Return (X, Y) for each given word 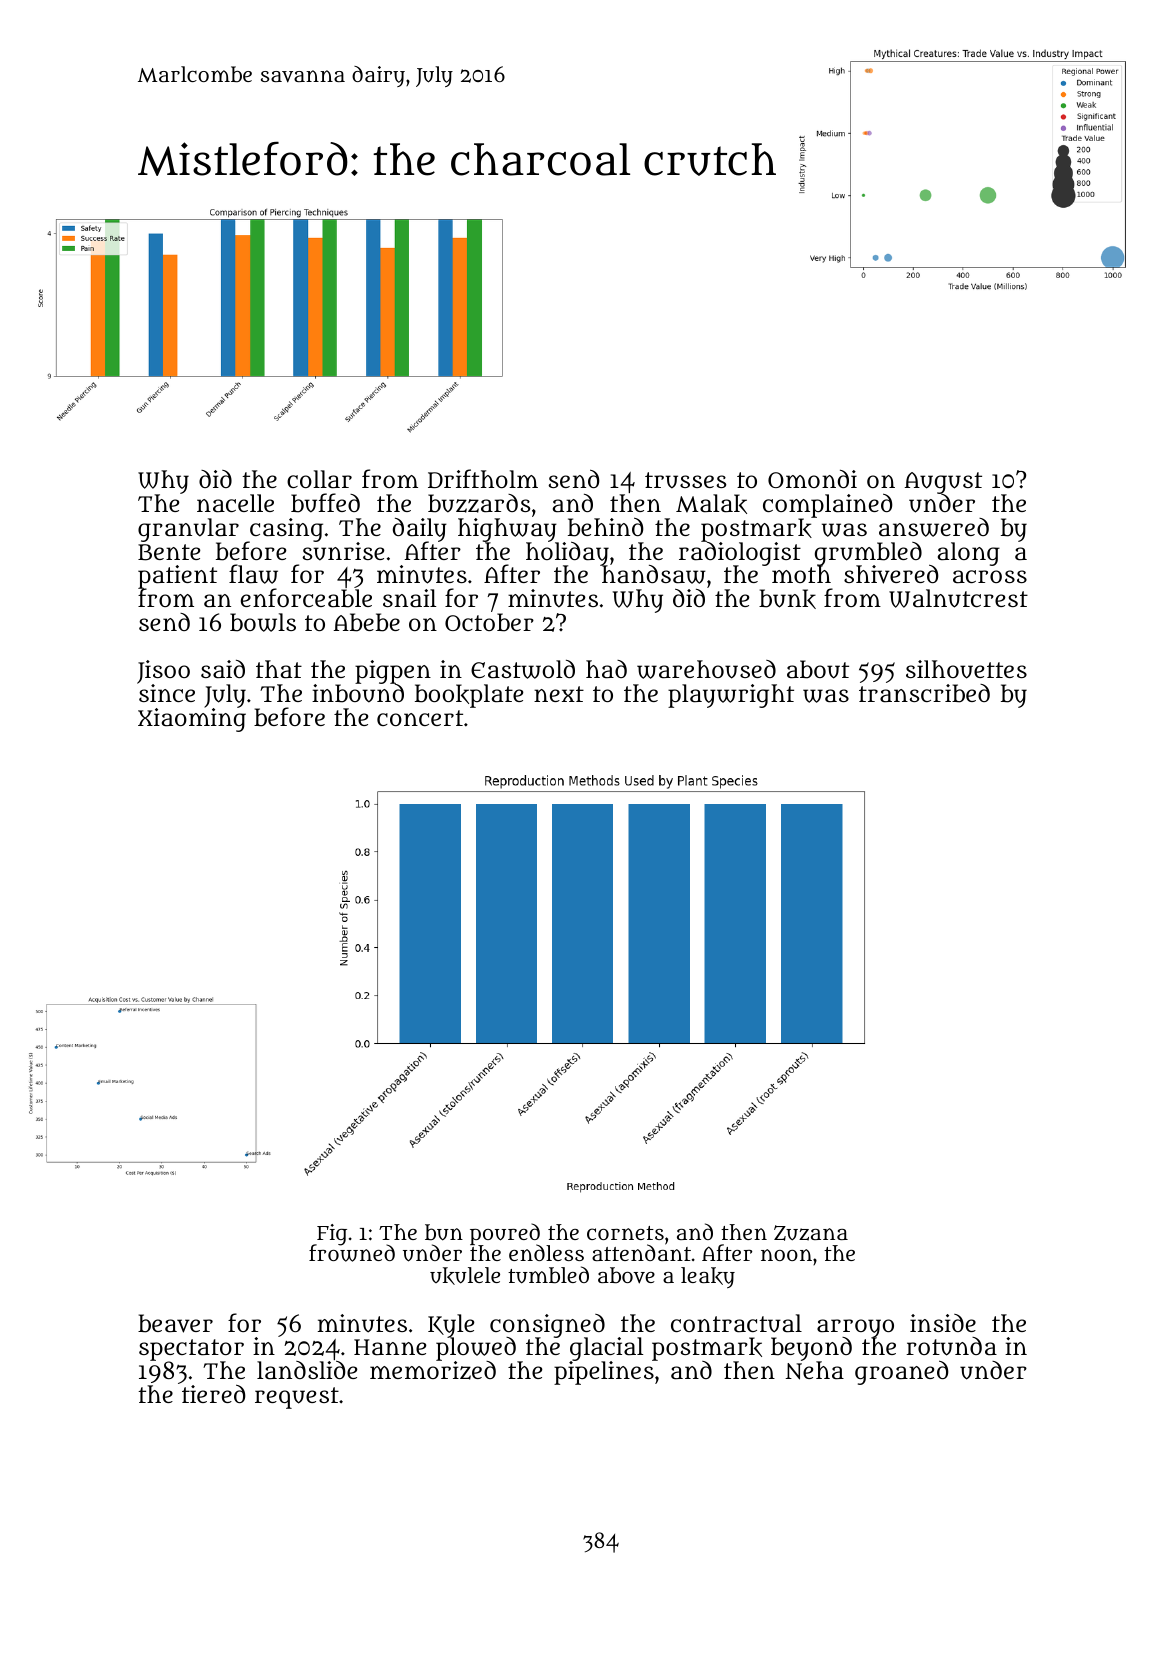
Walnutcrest (958, 598)
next (559, 694)
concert (420, 718)
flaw (253, 574)
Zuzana (811, 1233)
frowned (352, 1253)
